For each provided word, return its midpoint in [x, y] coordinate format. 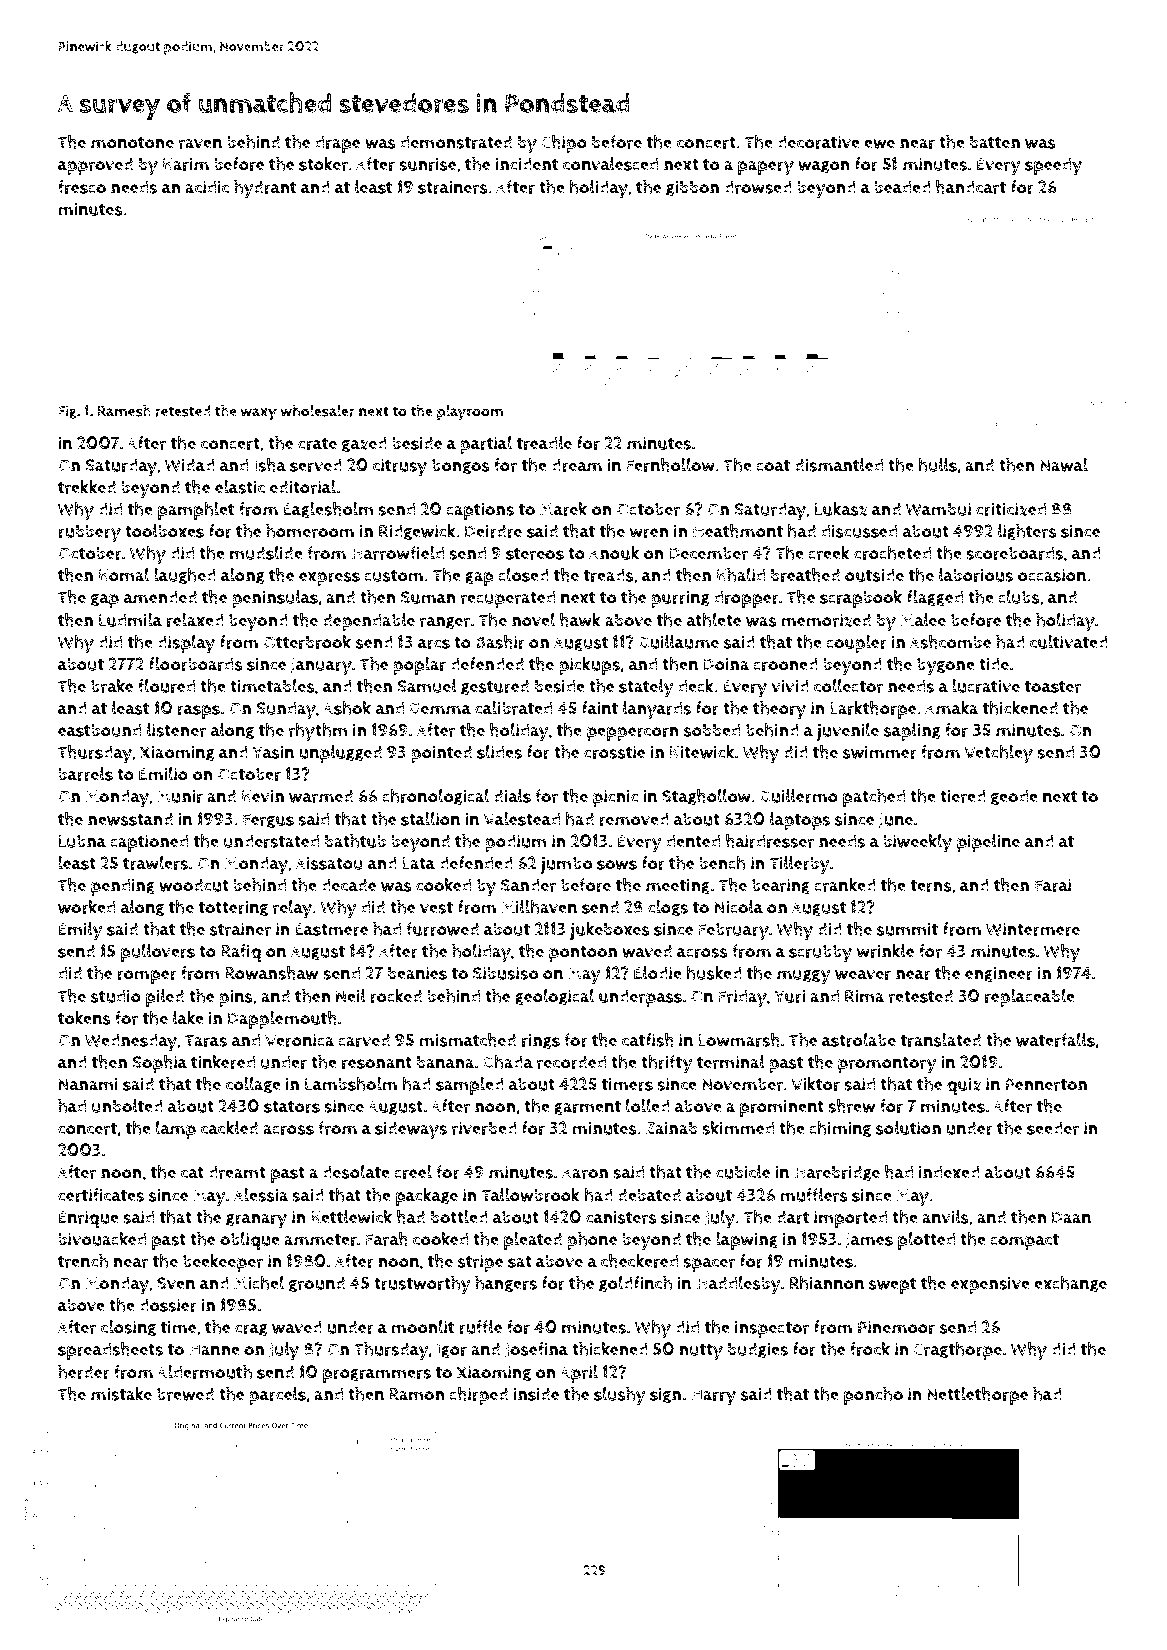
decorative [818, 142]
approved [95, 166]
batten [995, 142]
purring [680, 599]
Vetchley [998, 754]
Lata [418, 863]
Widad [190, 465]
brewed [185, 1394]
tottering [233, 908]
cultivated [1069, 642]
